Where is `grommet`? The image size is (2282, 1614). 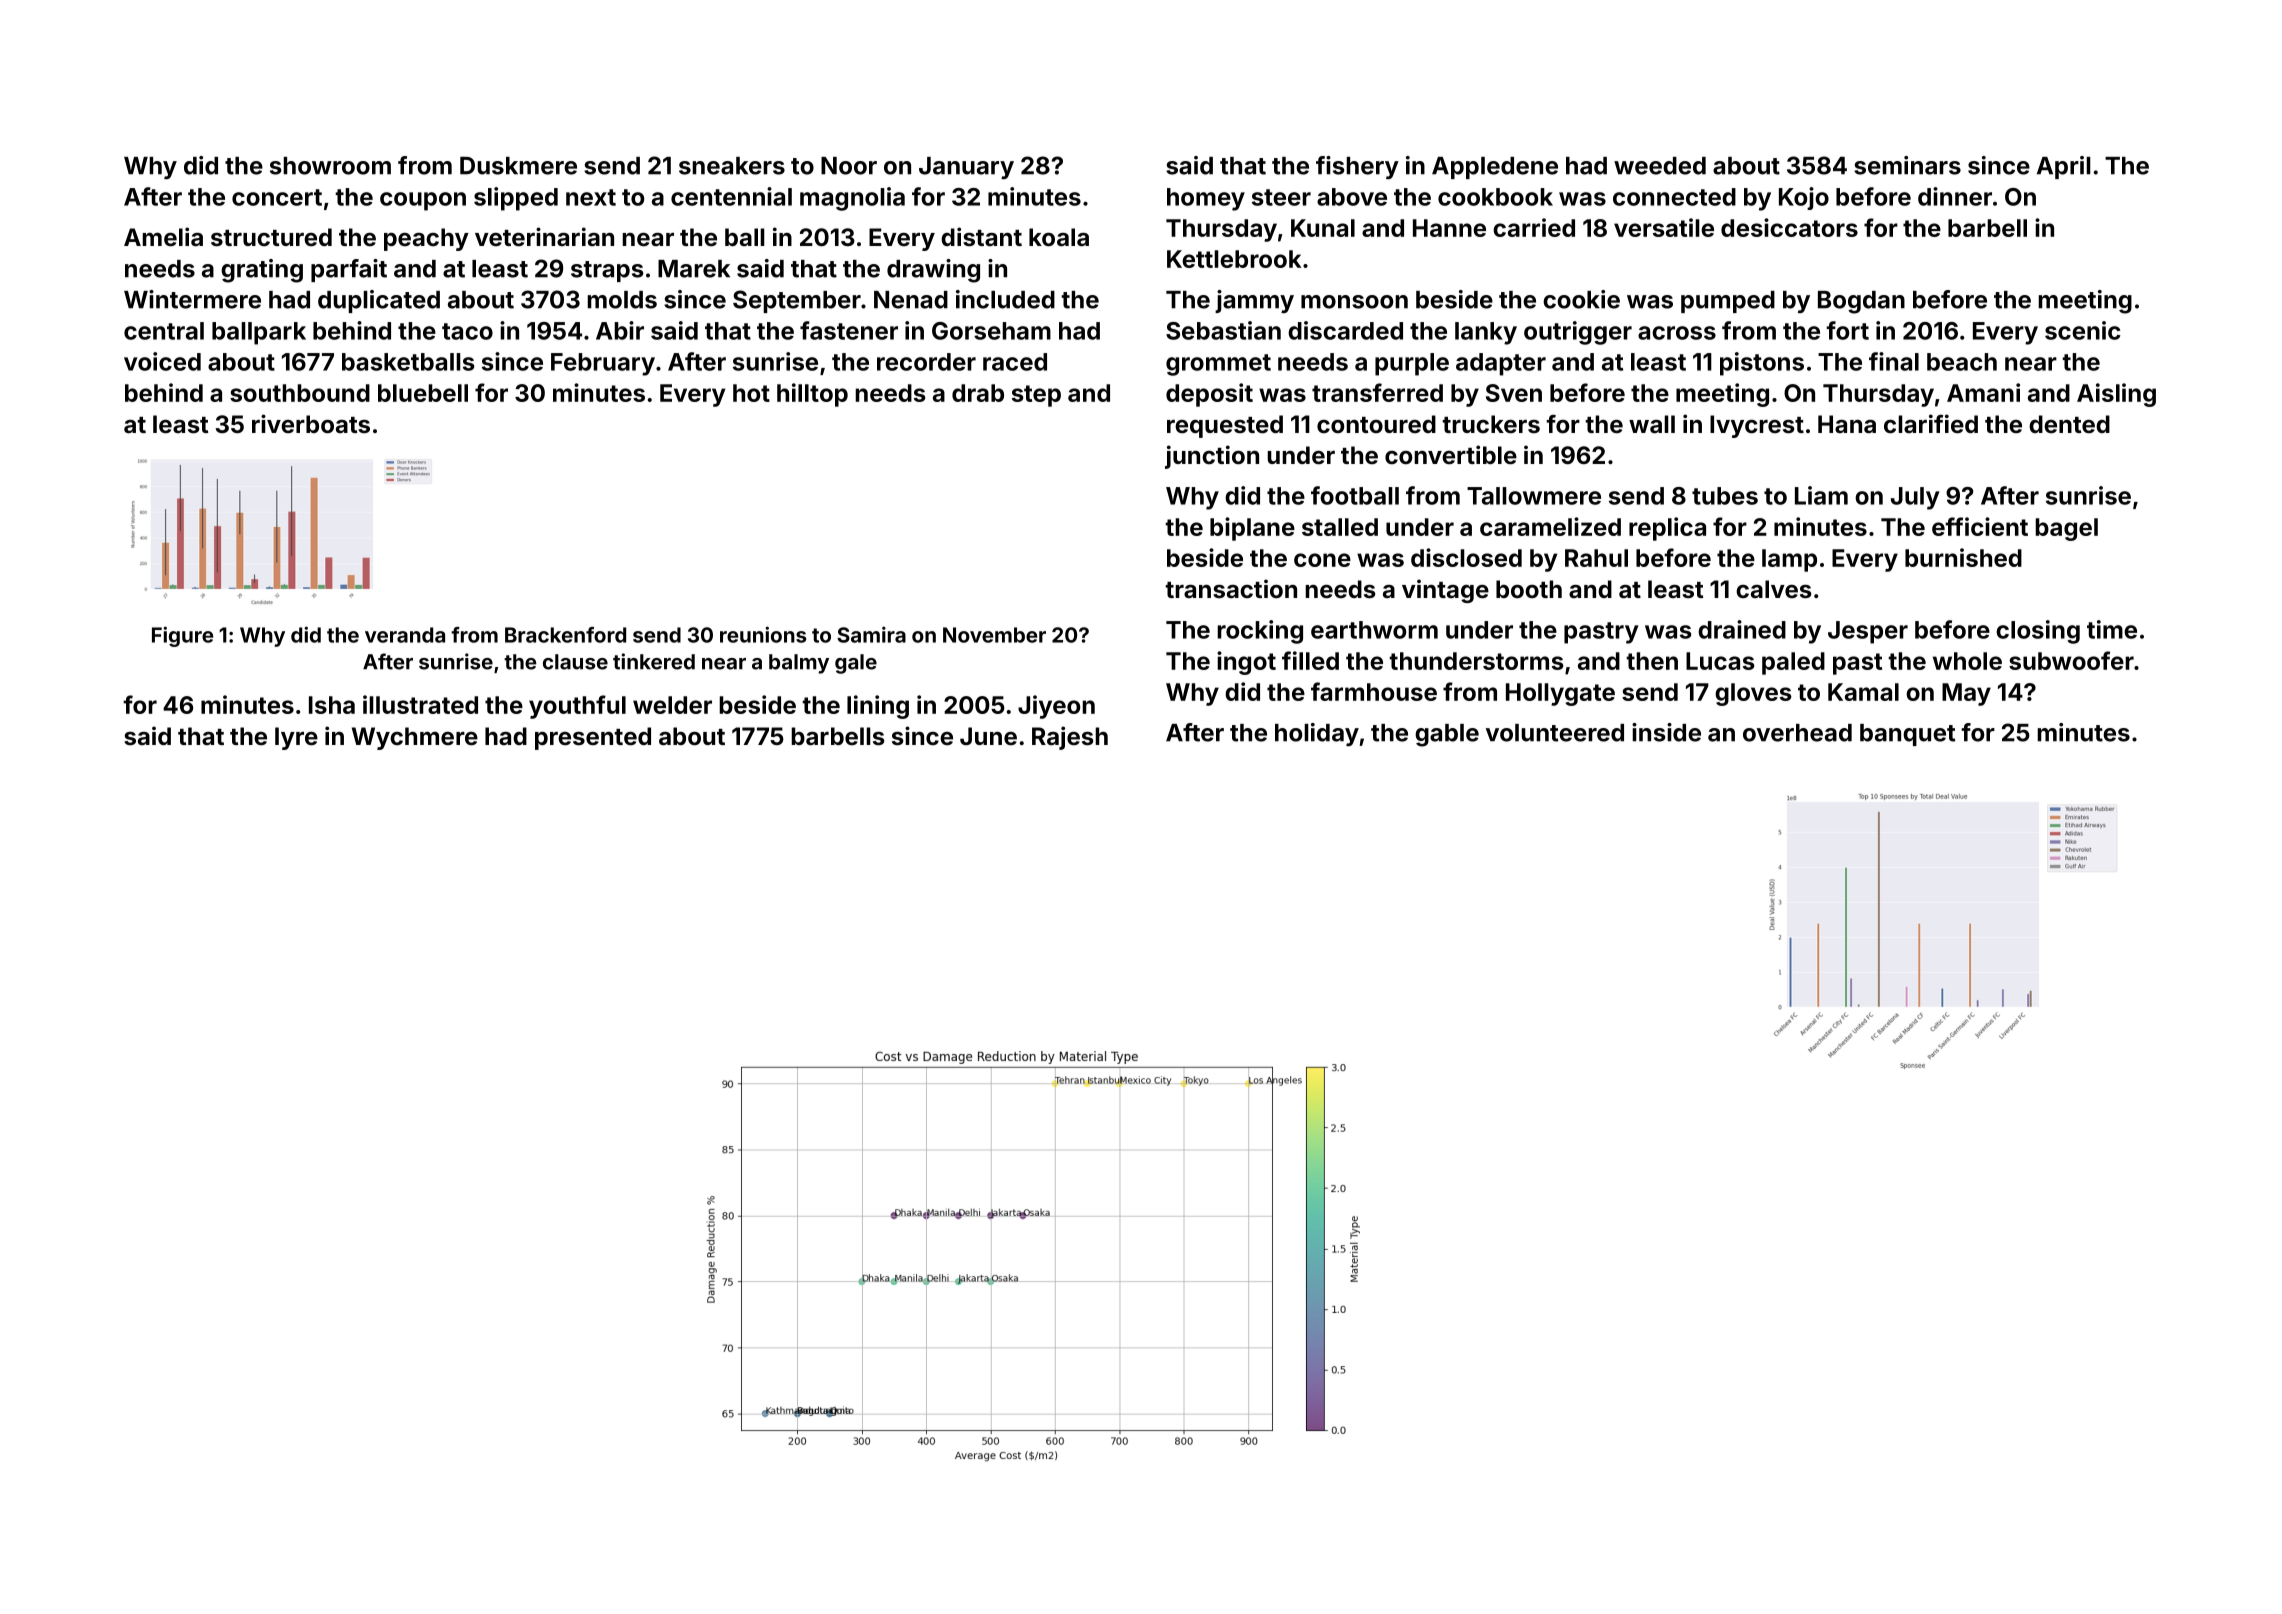
grommet is located at coordinates (1218, 365).
